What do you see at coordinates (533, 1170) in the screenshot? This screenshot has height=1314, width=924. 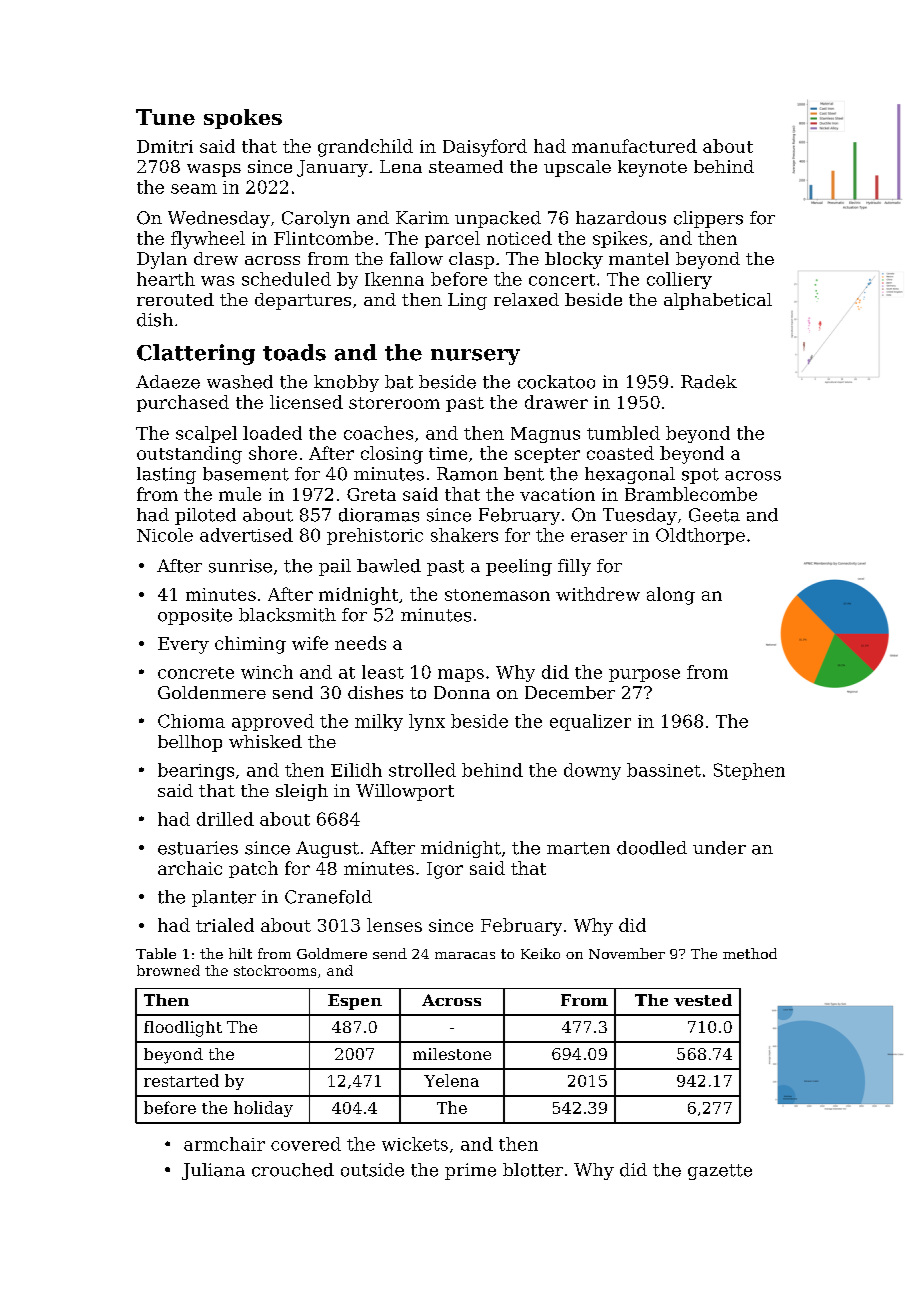 I see `blotter` at bounding box center [533, 1170].
